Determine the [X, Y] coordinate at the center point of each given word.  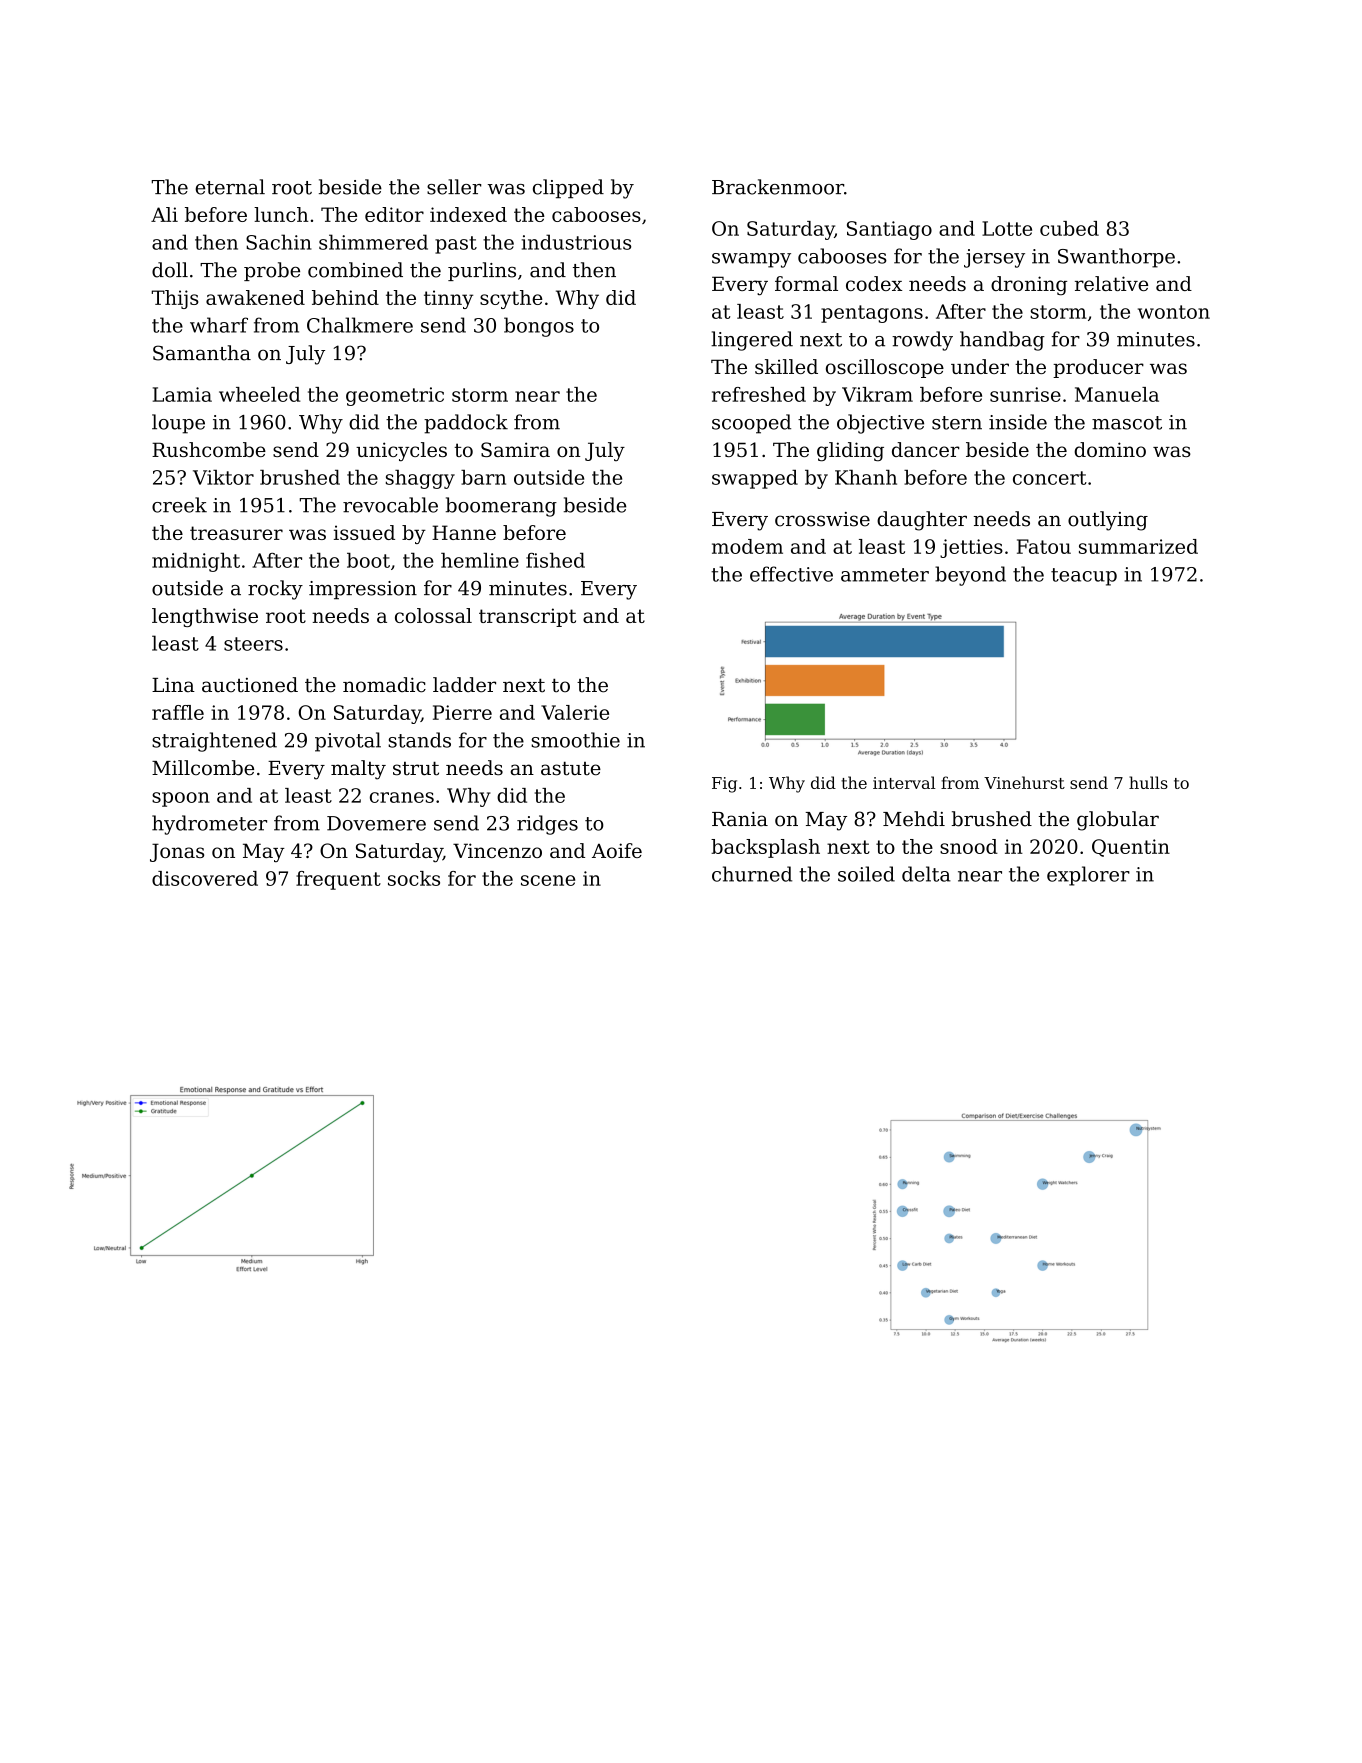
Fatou [1044, 546]
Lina [173, 685]
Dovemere [376, 823]
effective [791, 574]
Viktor [223, 477]
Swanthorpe [1116, 258]
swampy [751, 260]
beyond [970, 576]
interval [904, 782]
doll [170, 270]
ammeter [885, 575]
